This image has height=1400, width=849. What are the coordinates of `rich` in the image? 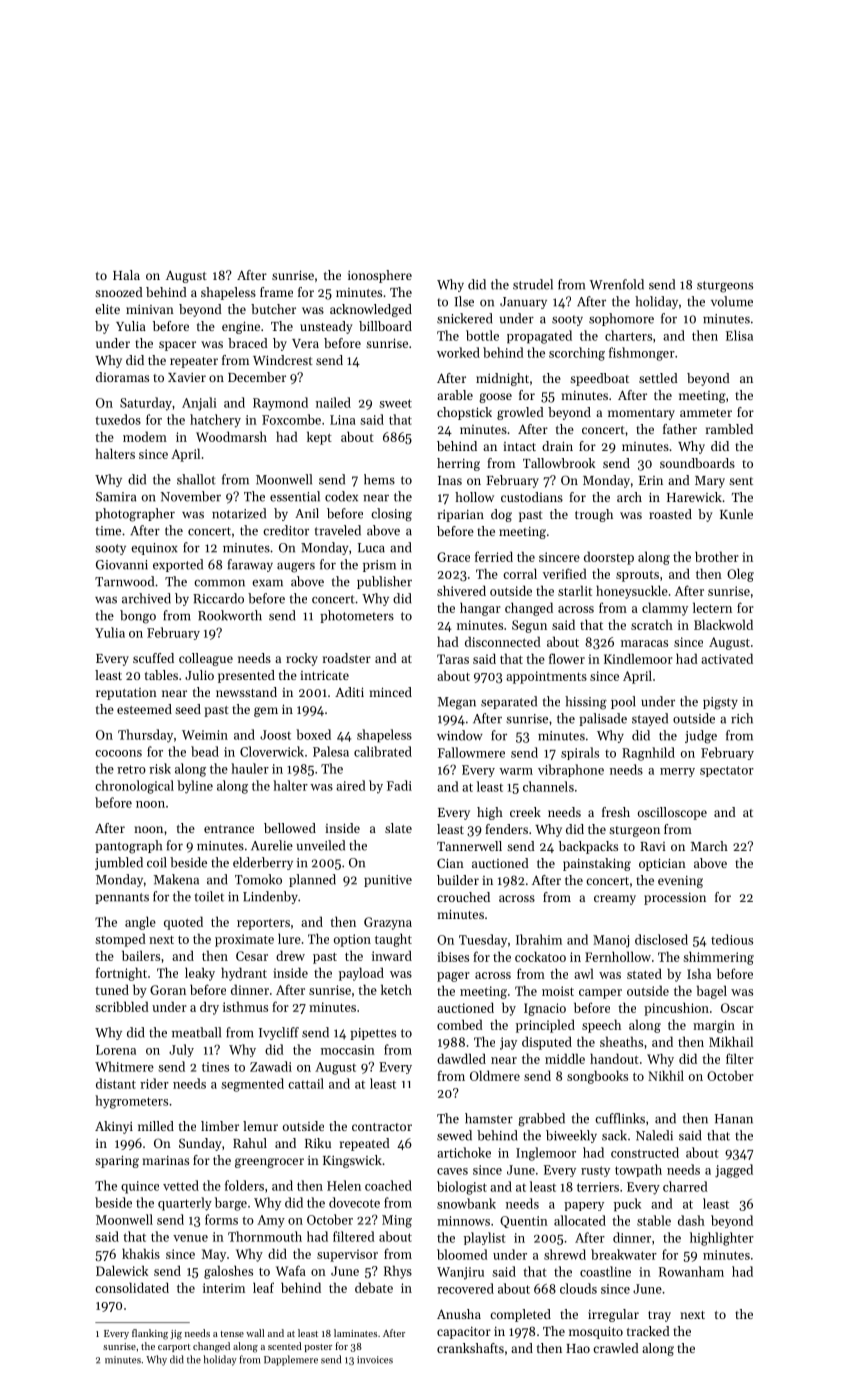 It's located at (742, 718).
